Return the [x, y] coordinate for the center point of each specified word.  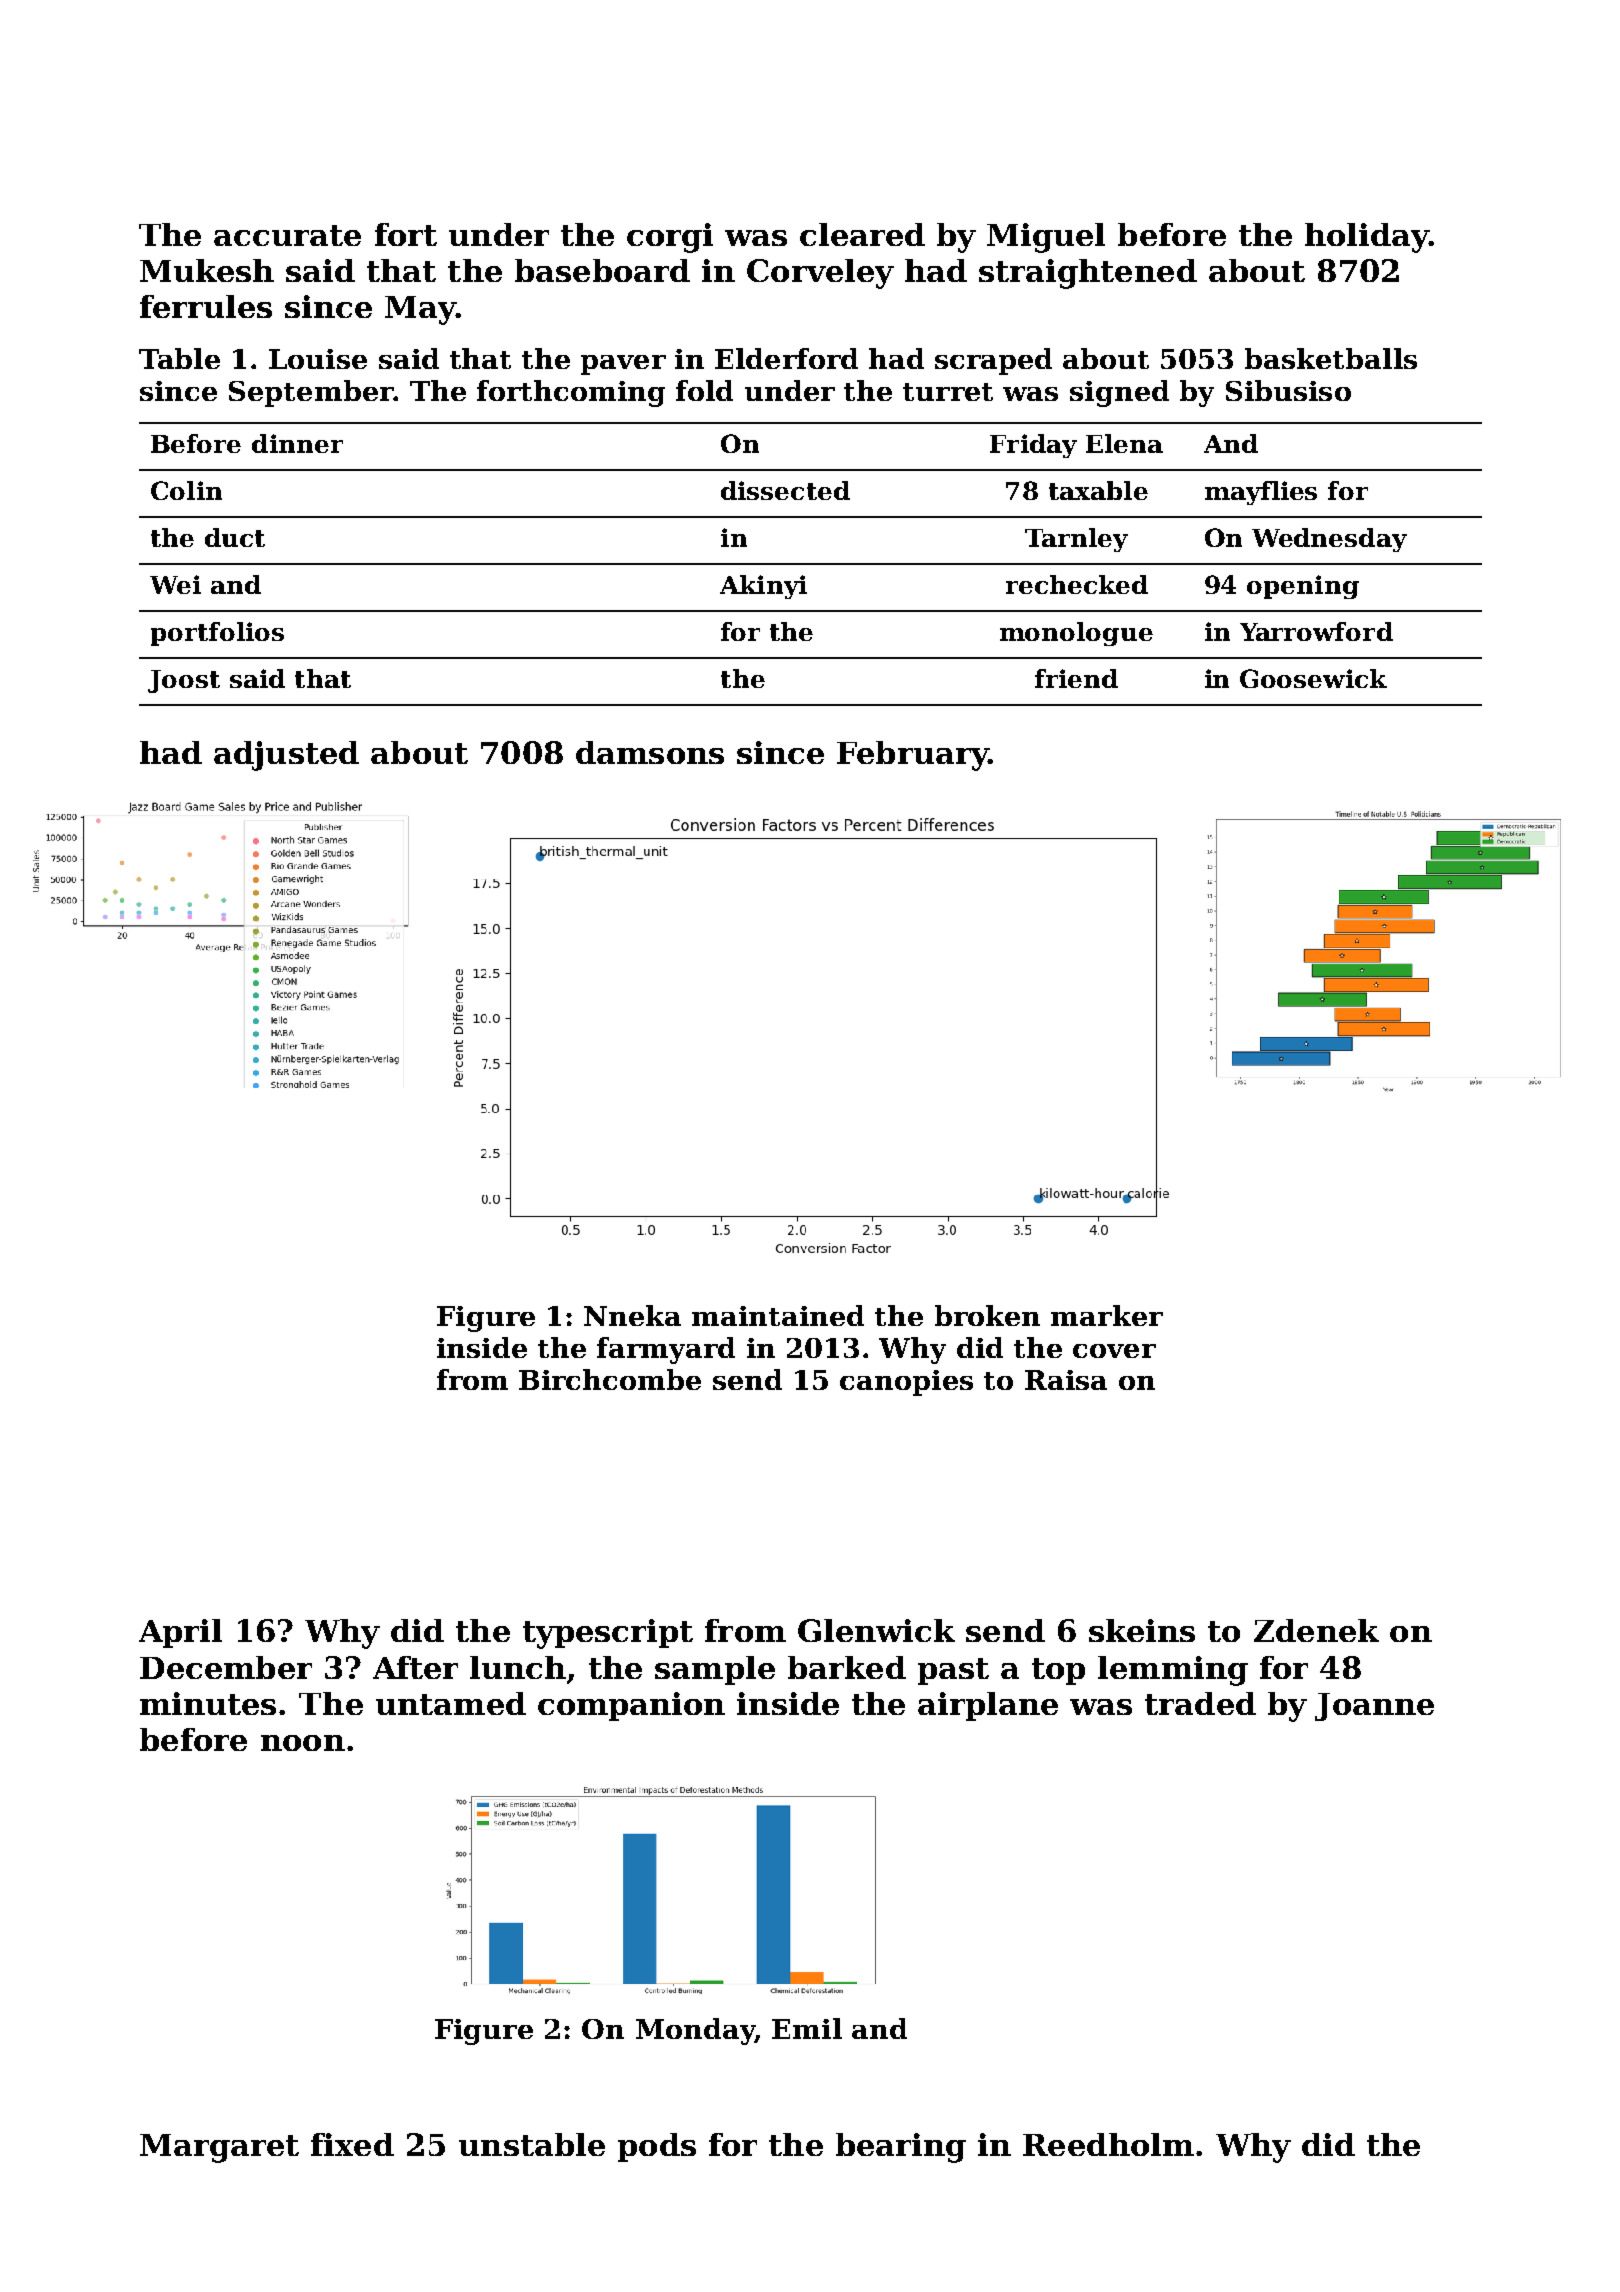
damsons [650, 752]
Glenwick [876, 1630]
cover [1114, 1351]
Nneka [632, 1315]
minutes [208, 1703]
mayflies [1261, 493]
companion [631, 1706]
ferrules [206, 306]
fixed [352, 2144]
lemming [1173, 1671]
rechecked [1077, 584]
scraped [993, 361]
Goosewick [1313, 678]
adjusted [286, 756]
